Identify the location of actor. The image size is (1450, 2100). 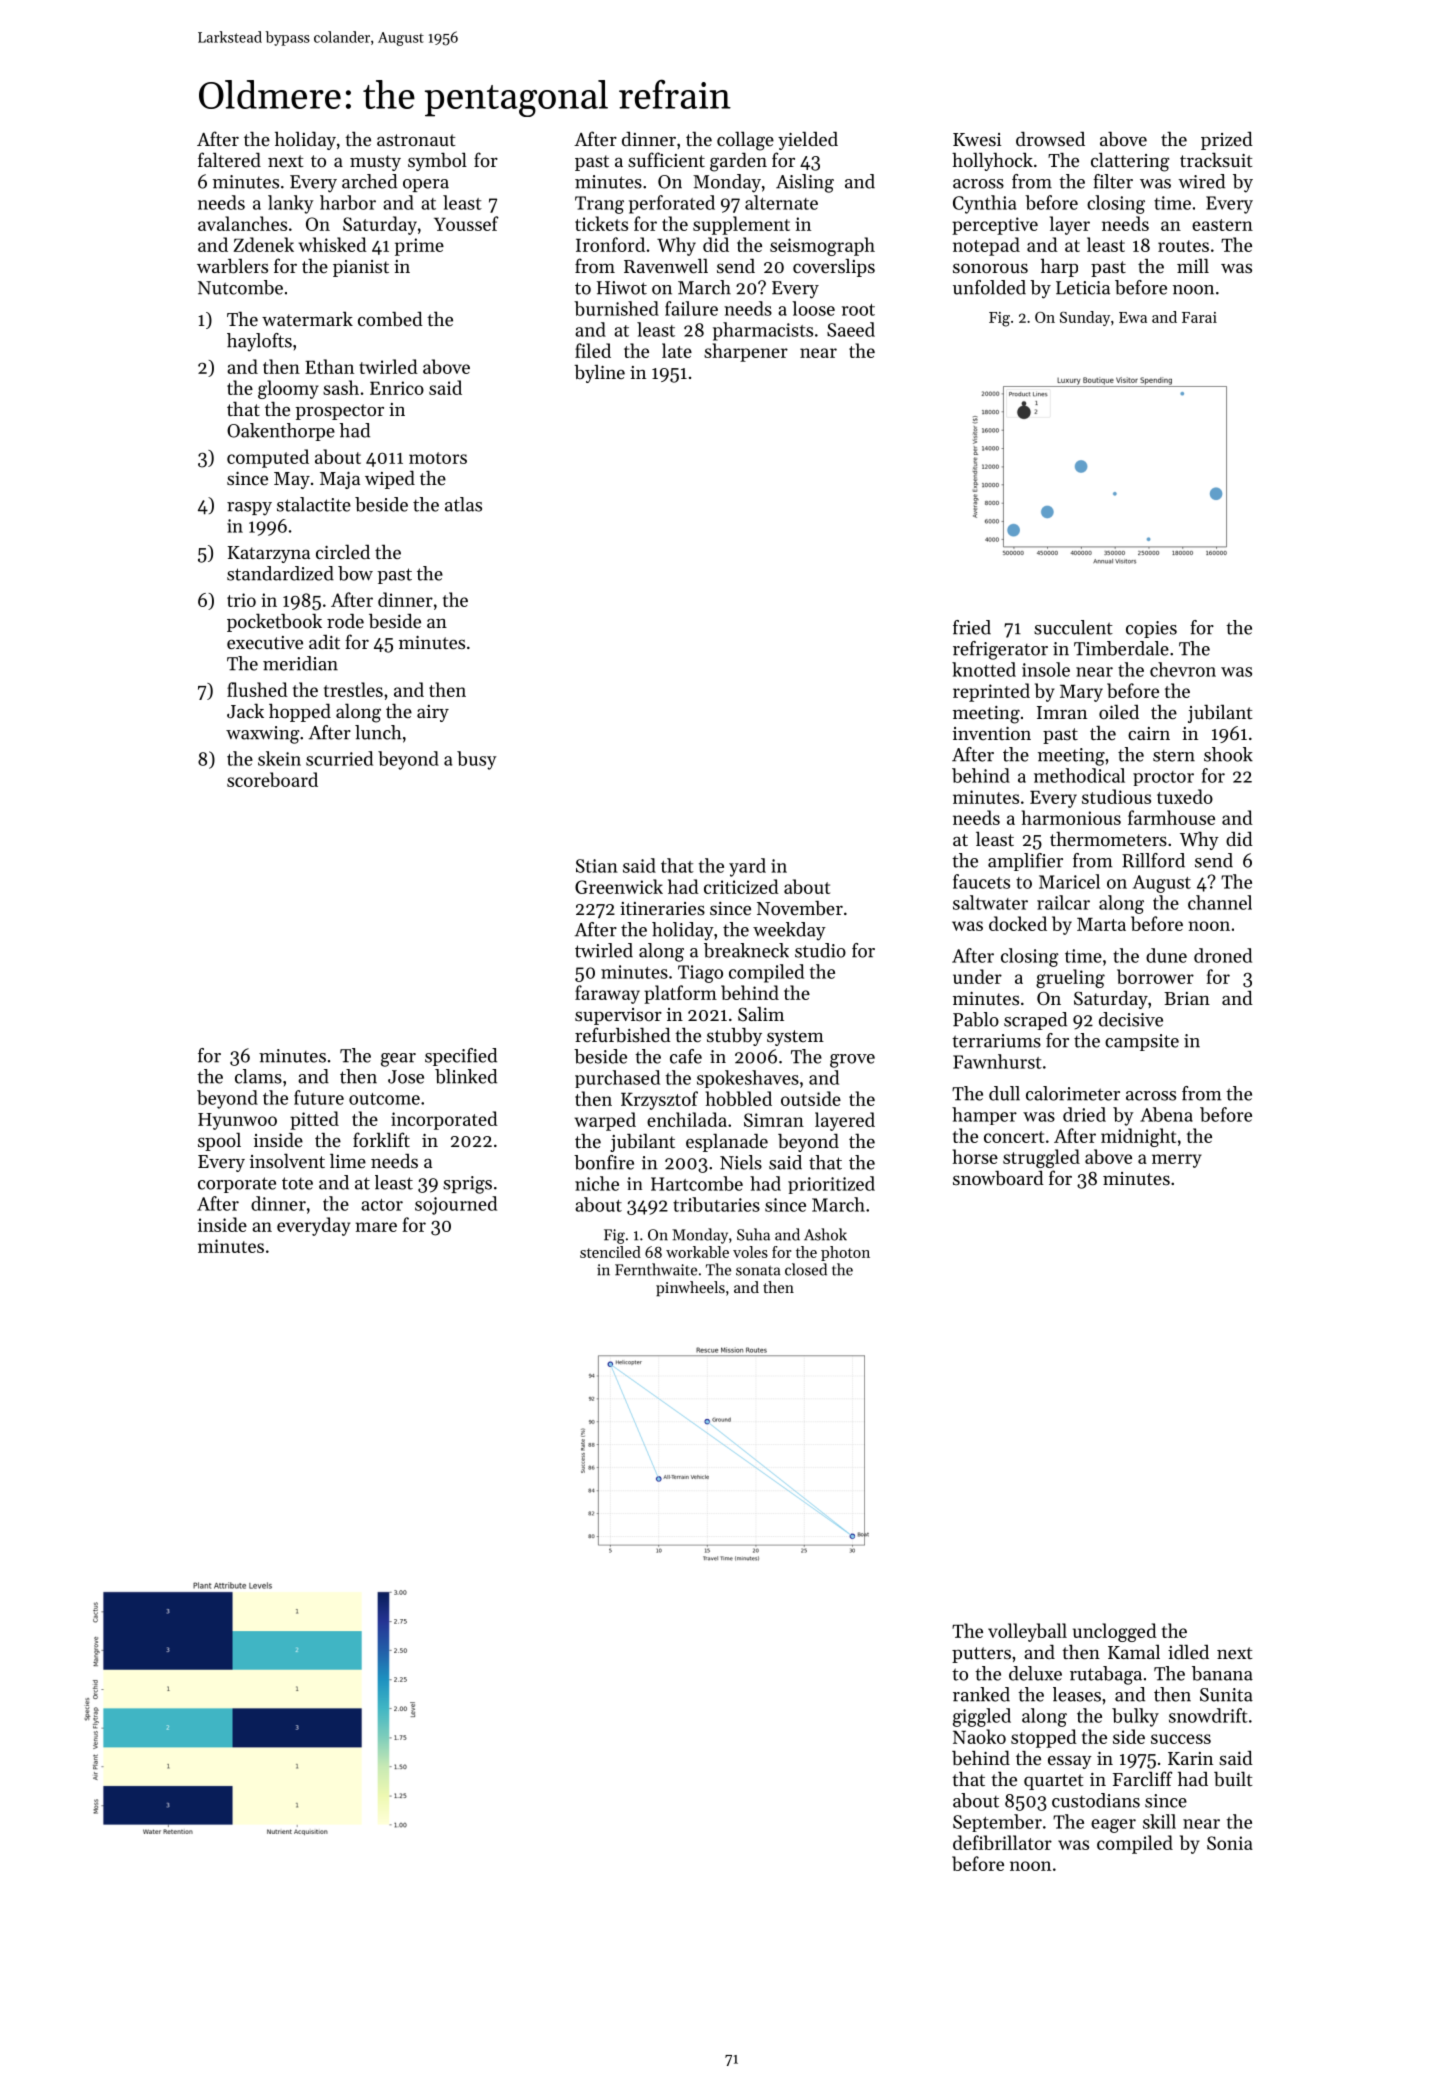
(382, 1205).
